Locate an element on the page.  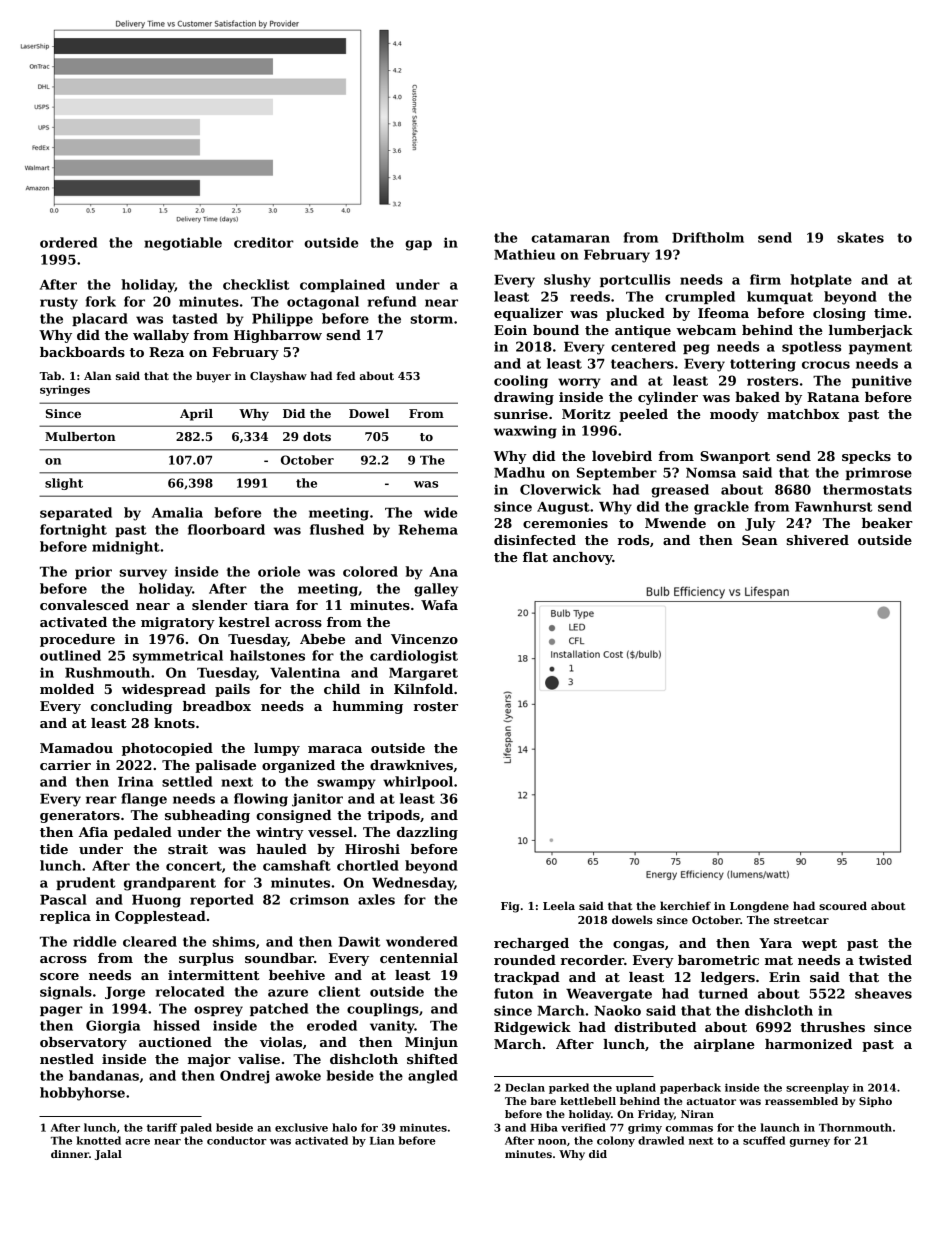
shivered is located at coordinates (818, 540).
